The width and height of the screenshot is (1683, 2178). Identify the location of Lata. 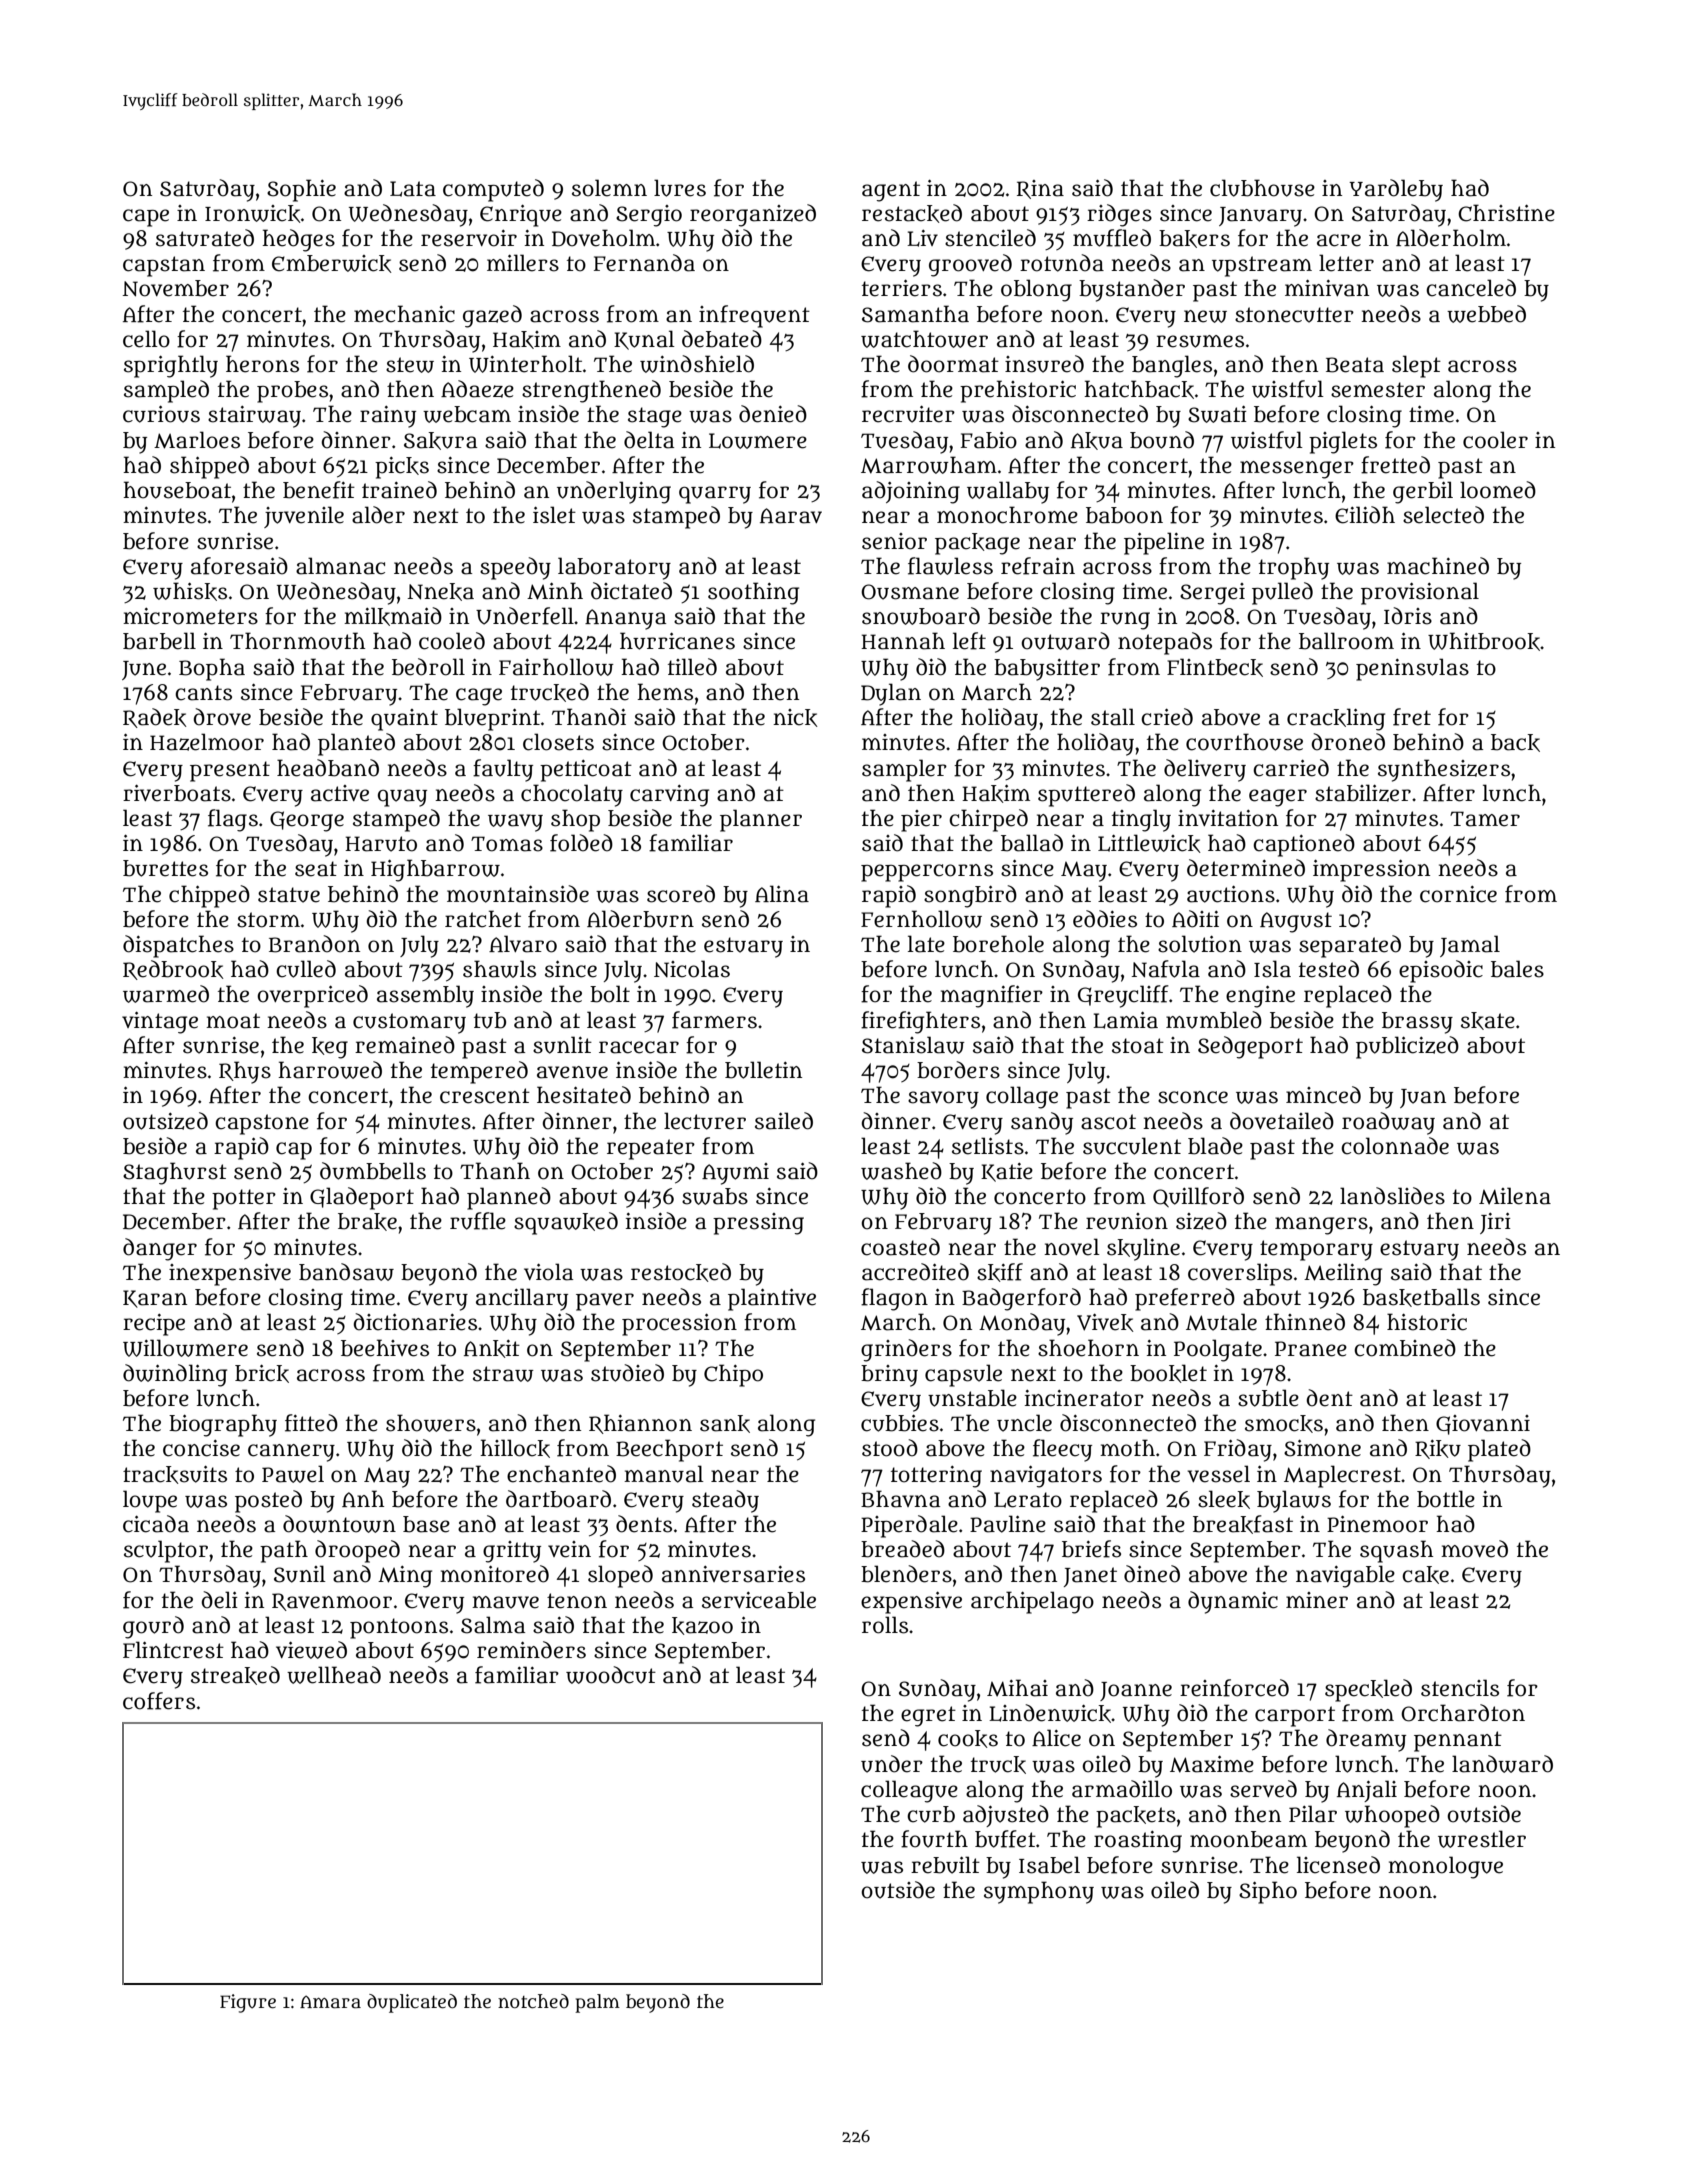
(413, 189).
